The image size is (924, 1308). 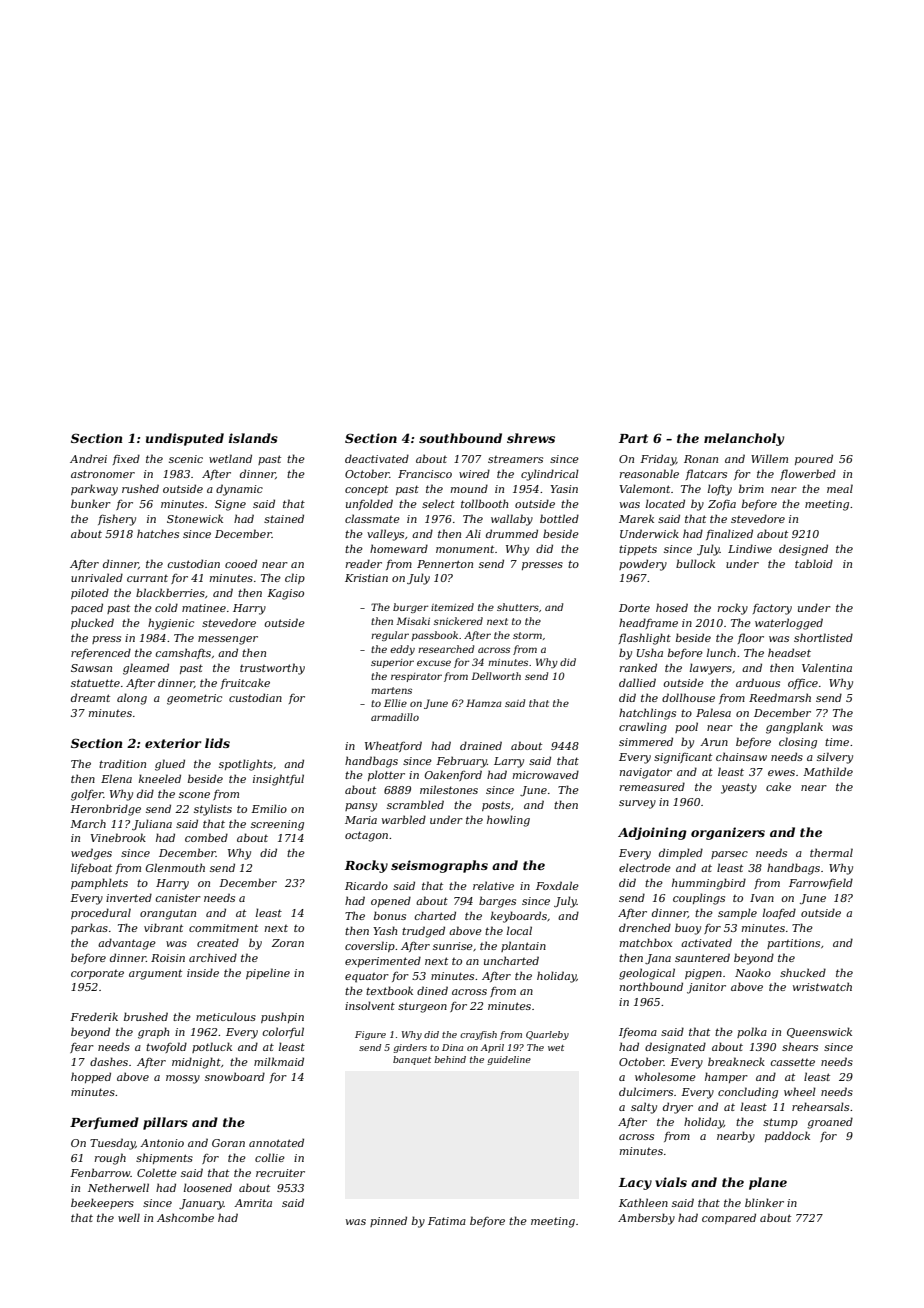 What do you see at coordinates (126, 459) in the screenshot?
I see `fixed` at bounding box center [126, 459].
